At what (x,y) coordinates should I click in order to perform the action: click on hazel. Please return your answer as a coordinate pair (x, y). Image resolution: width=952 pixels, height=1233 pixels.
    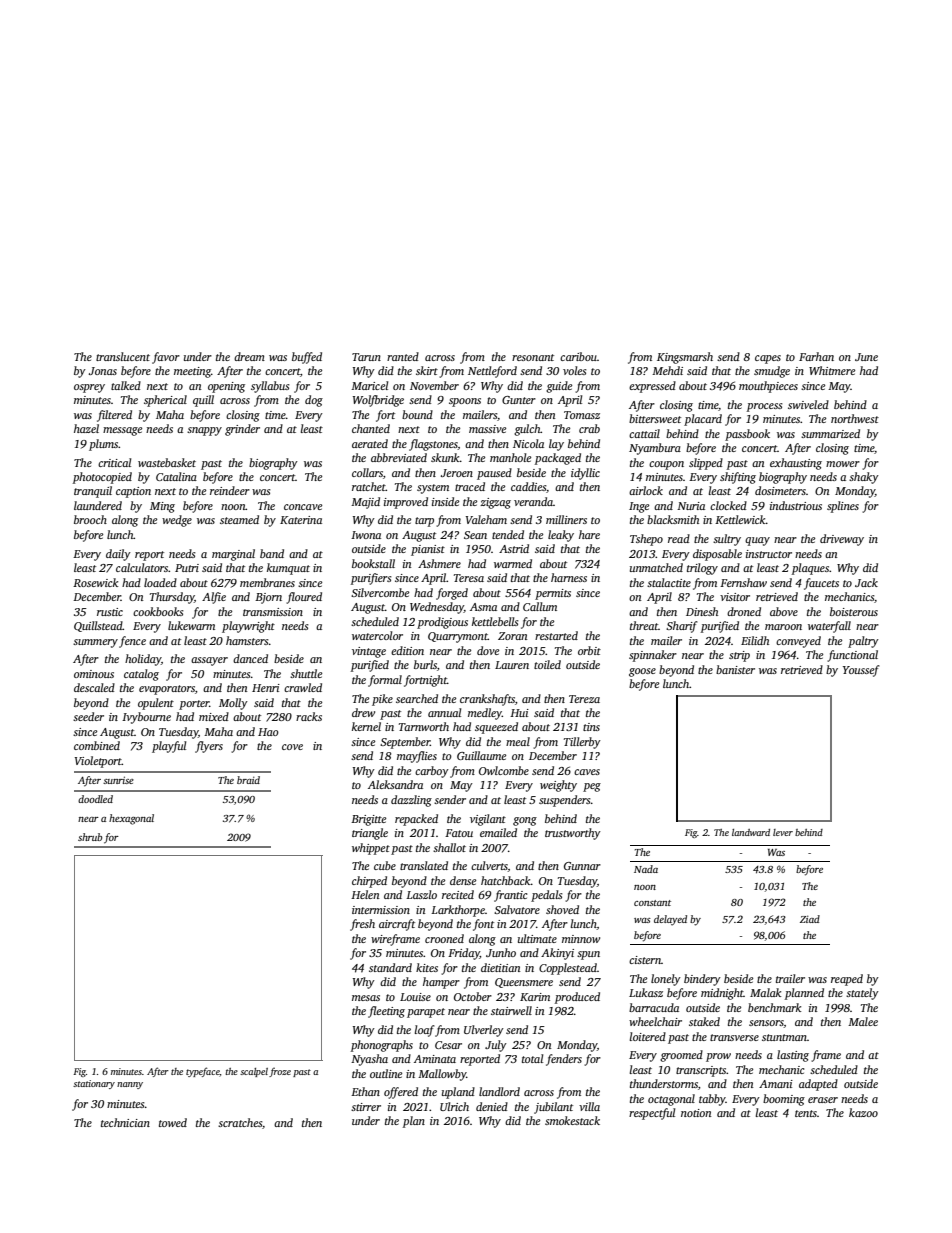
    Looking at the image, I should click on (86, 428).
